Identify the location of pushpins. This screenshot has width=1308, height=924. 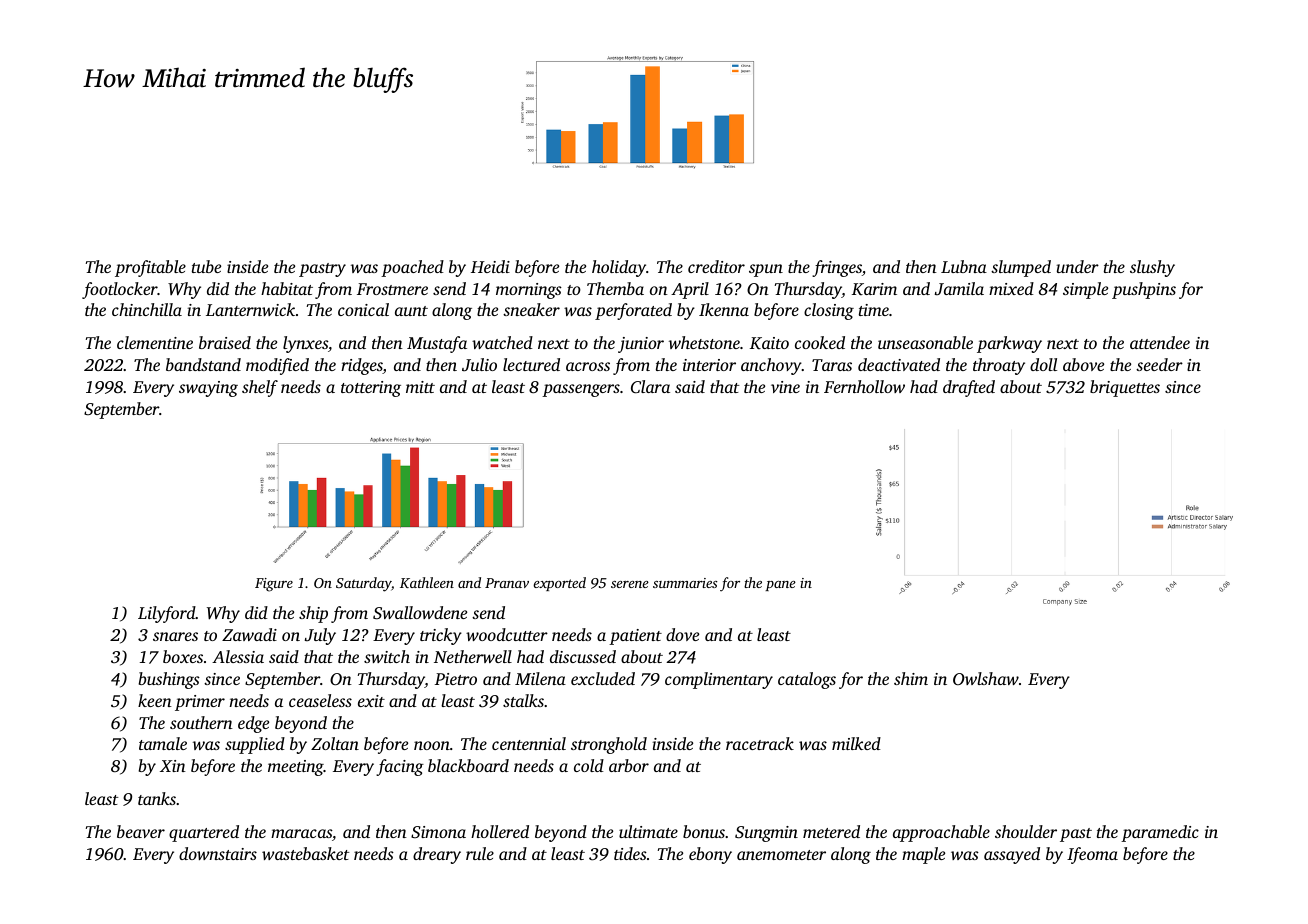
(1144, 290).
